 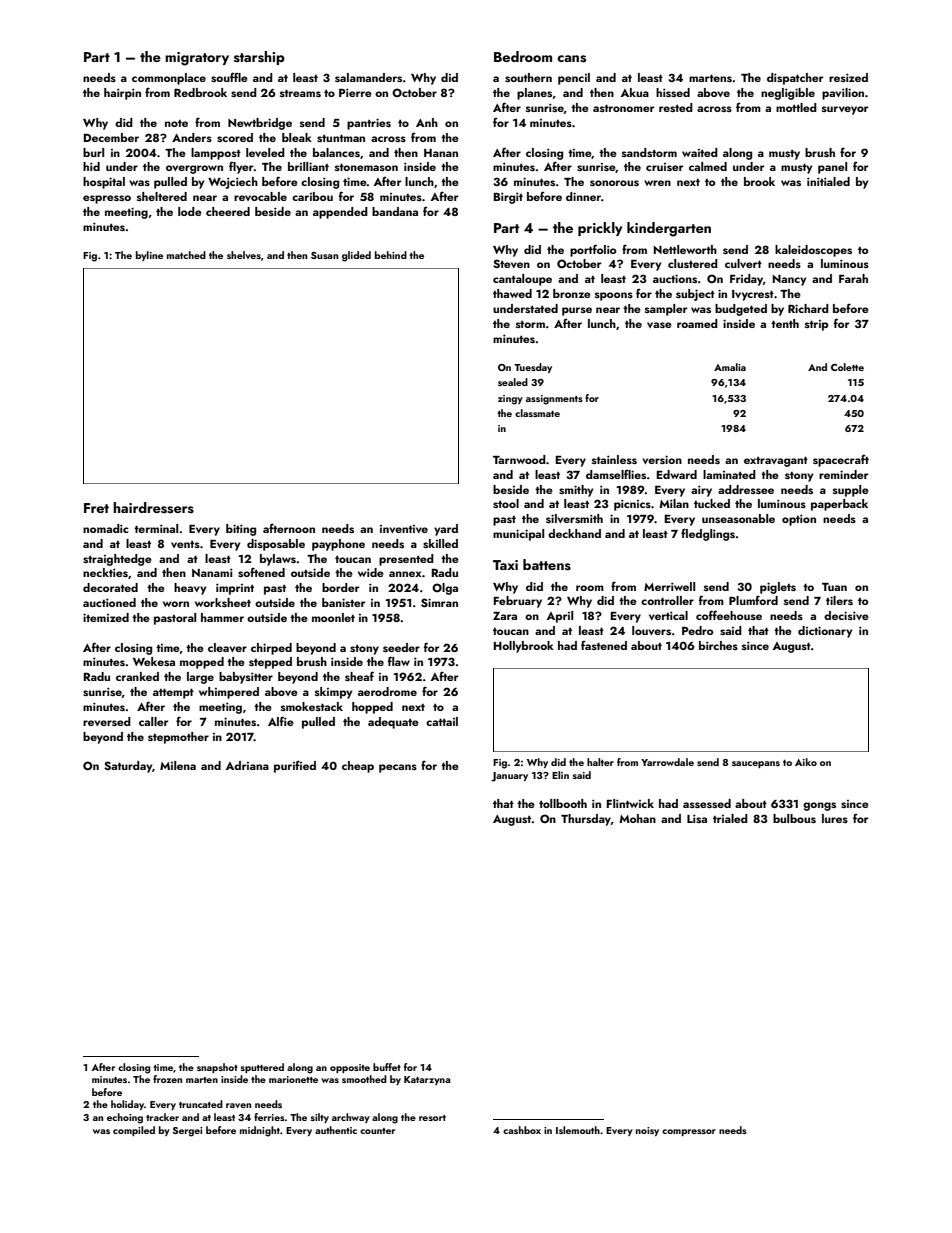 What do you see at coordinates (104, 183) in the document?
I see `hospital` at bounding box center [104, 183].
